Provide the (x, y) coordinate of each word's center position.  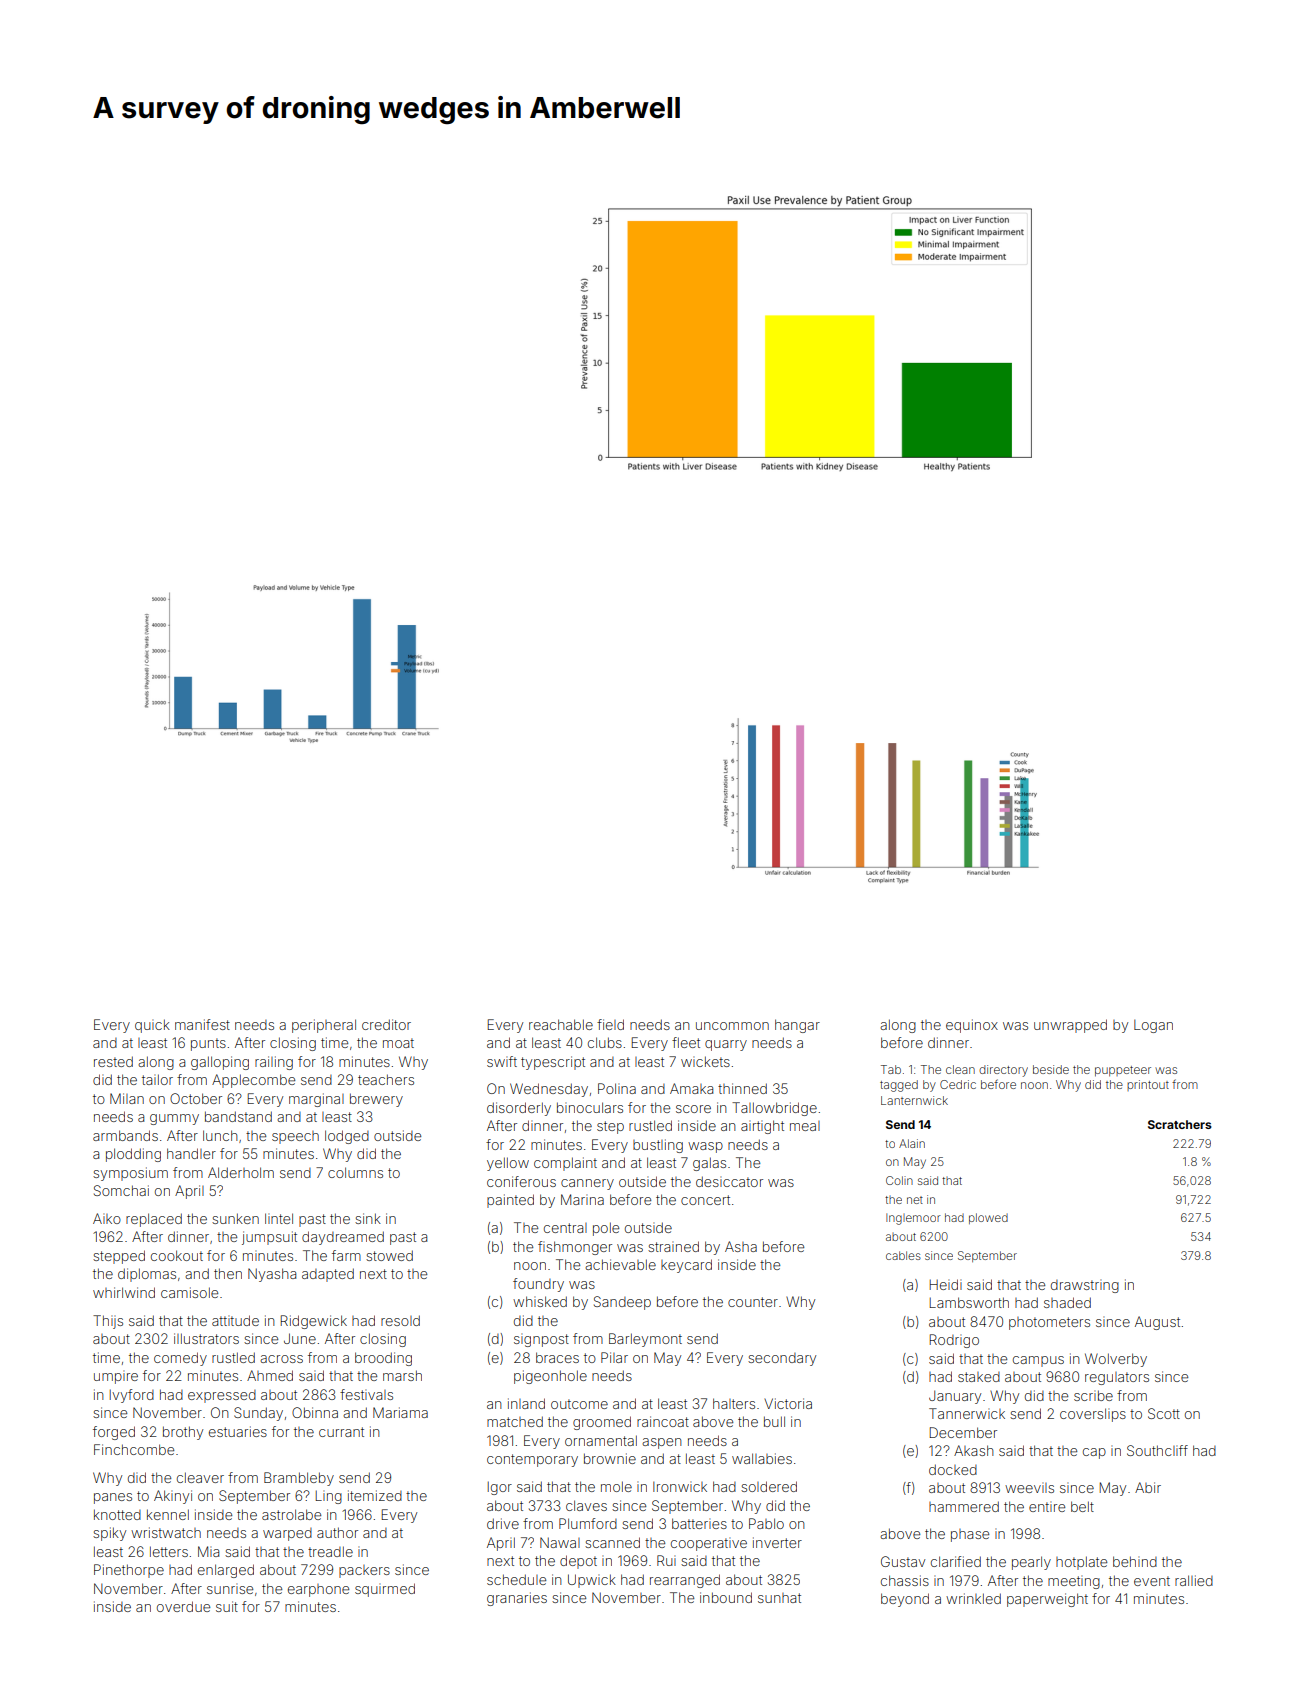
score (693, 1109)
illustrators (206, 1338)
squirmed (385, 1590)
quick (152, 1026)
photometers (1049, 1323)
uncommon (732, 1026)
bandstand (238, 1116)
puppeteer (1123, 1071)
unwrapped (1070, 1026)
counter (753, 1302)
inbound (726, 1597)
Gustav (903, 1561)
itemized (375, 1495)
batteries (699, 1523)
